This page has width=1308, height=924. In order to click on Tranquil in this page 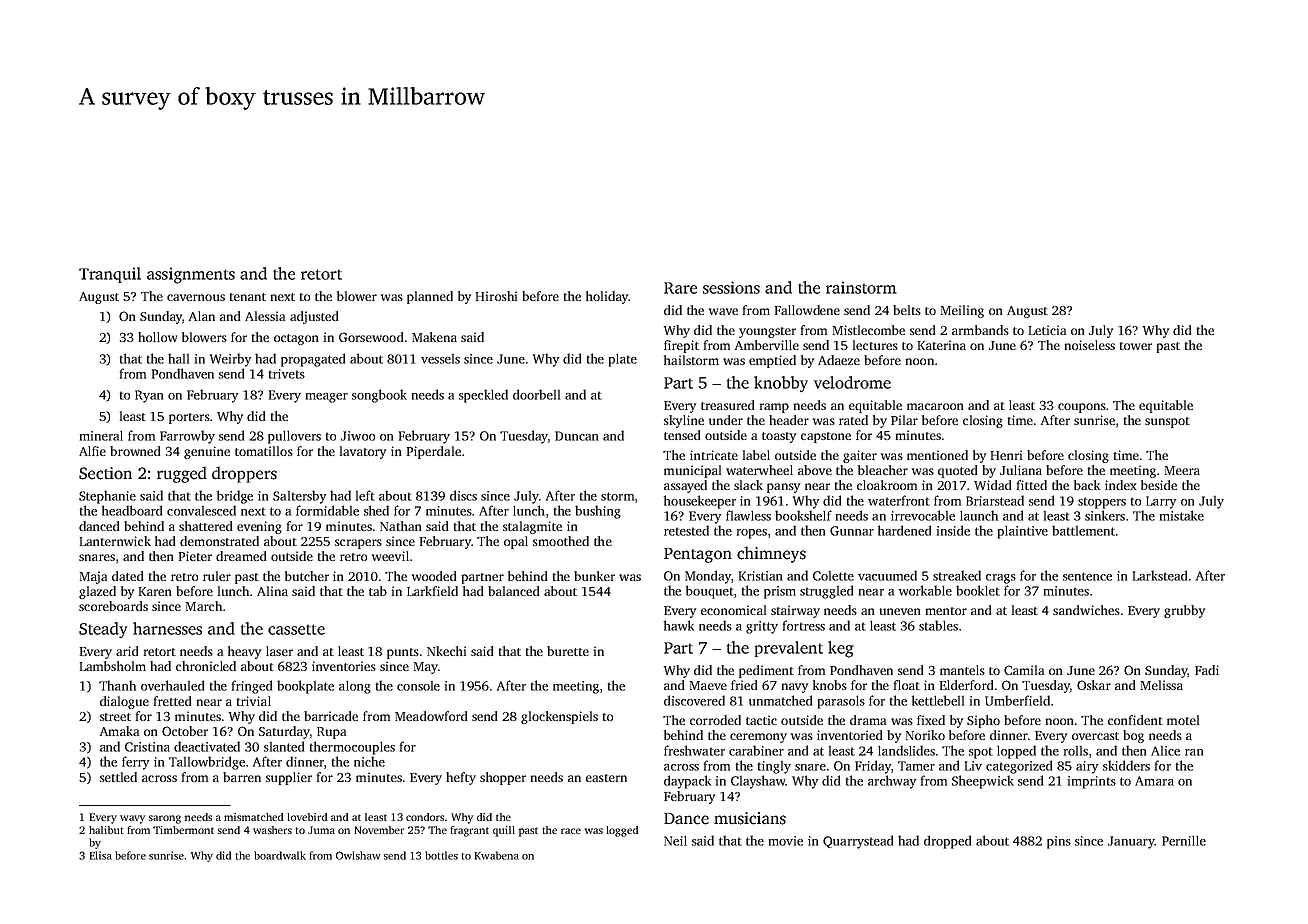, I will do `click(110, 275)`.
